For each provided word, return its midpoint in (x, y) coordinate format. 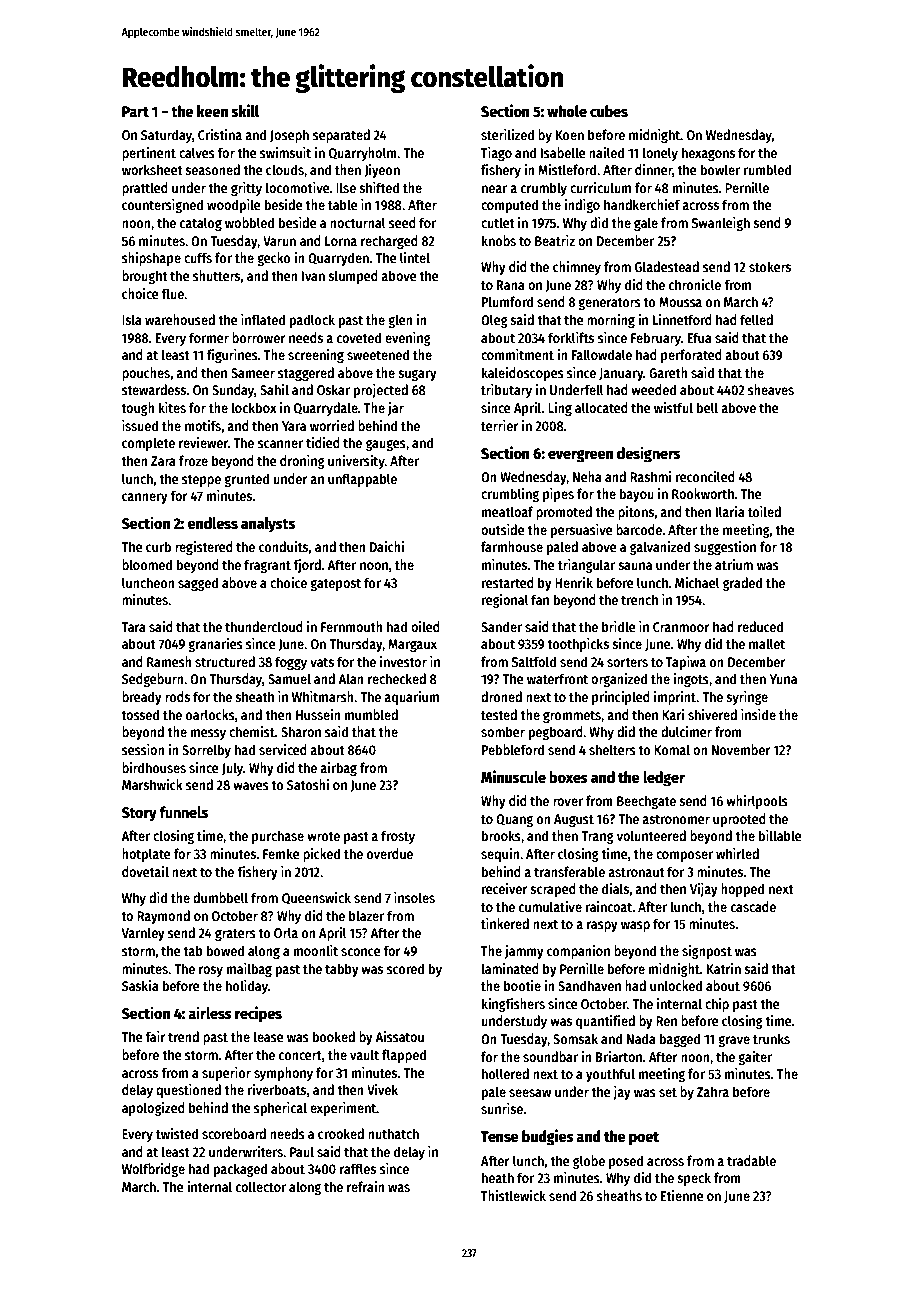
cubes (609, 111)
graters (235, 935)
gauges (386, 445)
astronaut (636, 872)
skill (245, 110)
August (574, 820)
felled (756, 319)
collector (261, 1186)
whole (567, 111)
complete (148, 444)
